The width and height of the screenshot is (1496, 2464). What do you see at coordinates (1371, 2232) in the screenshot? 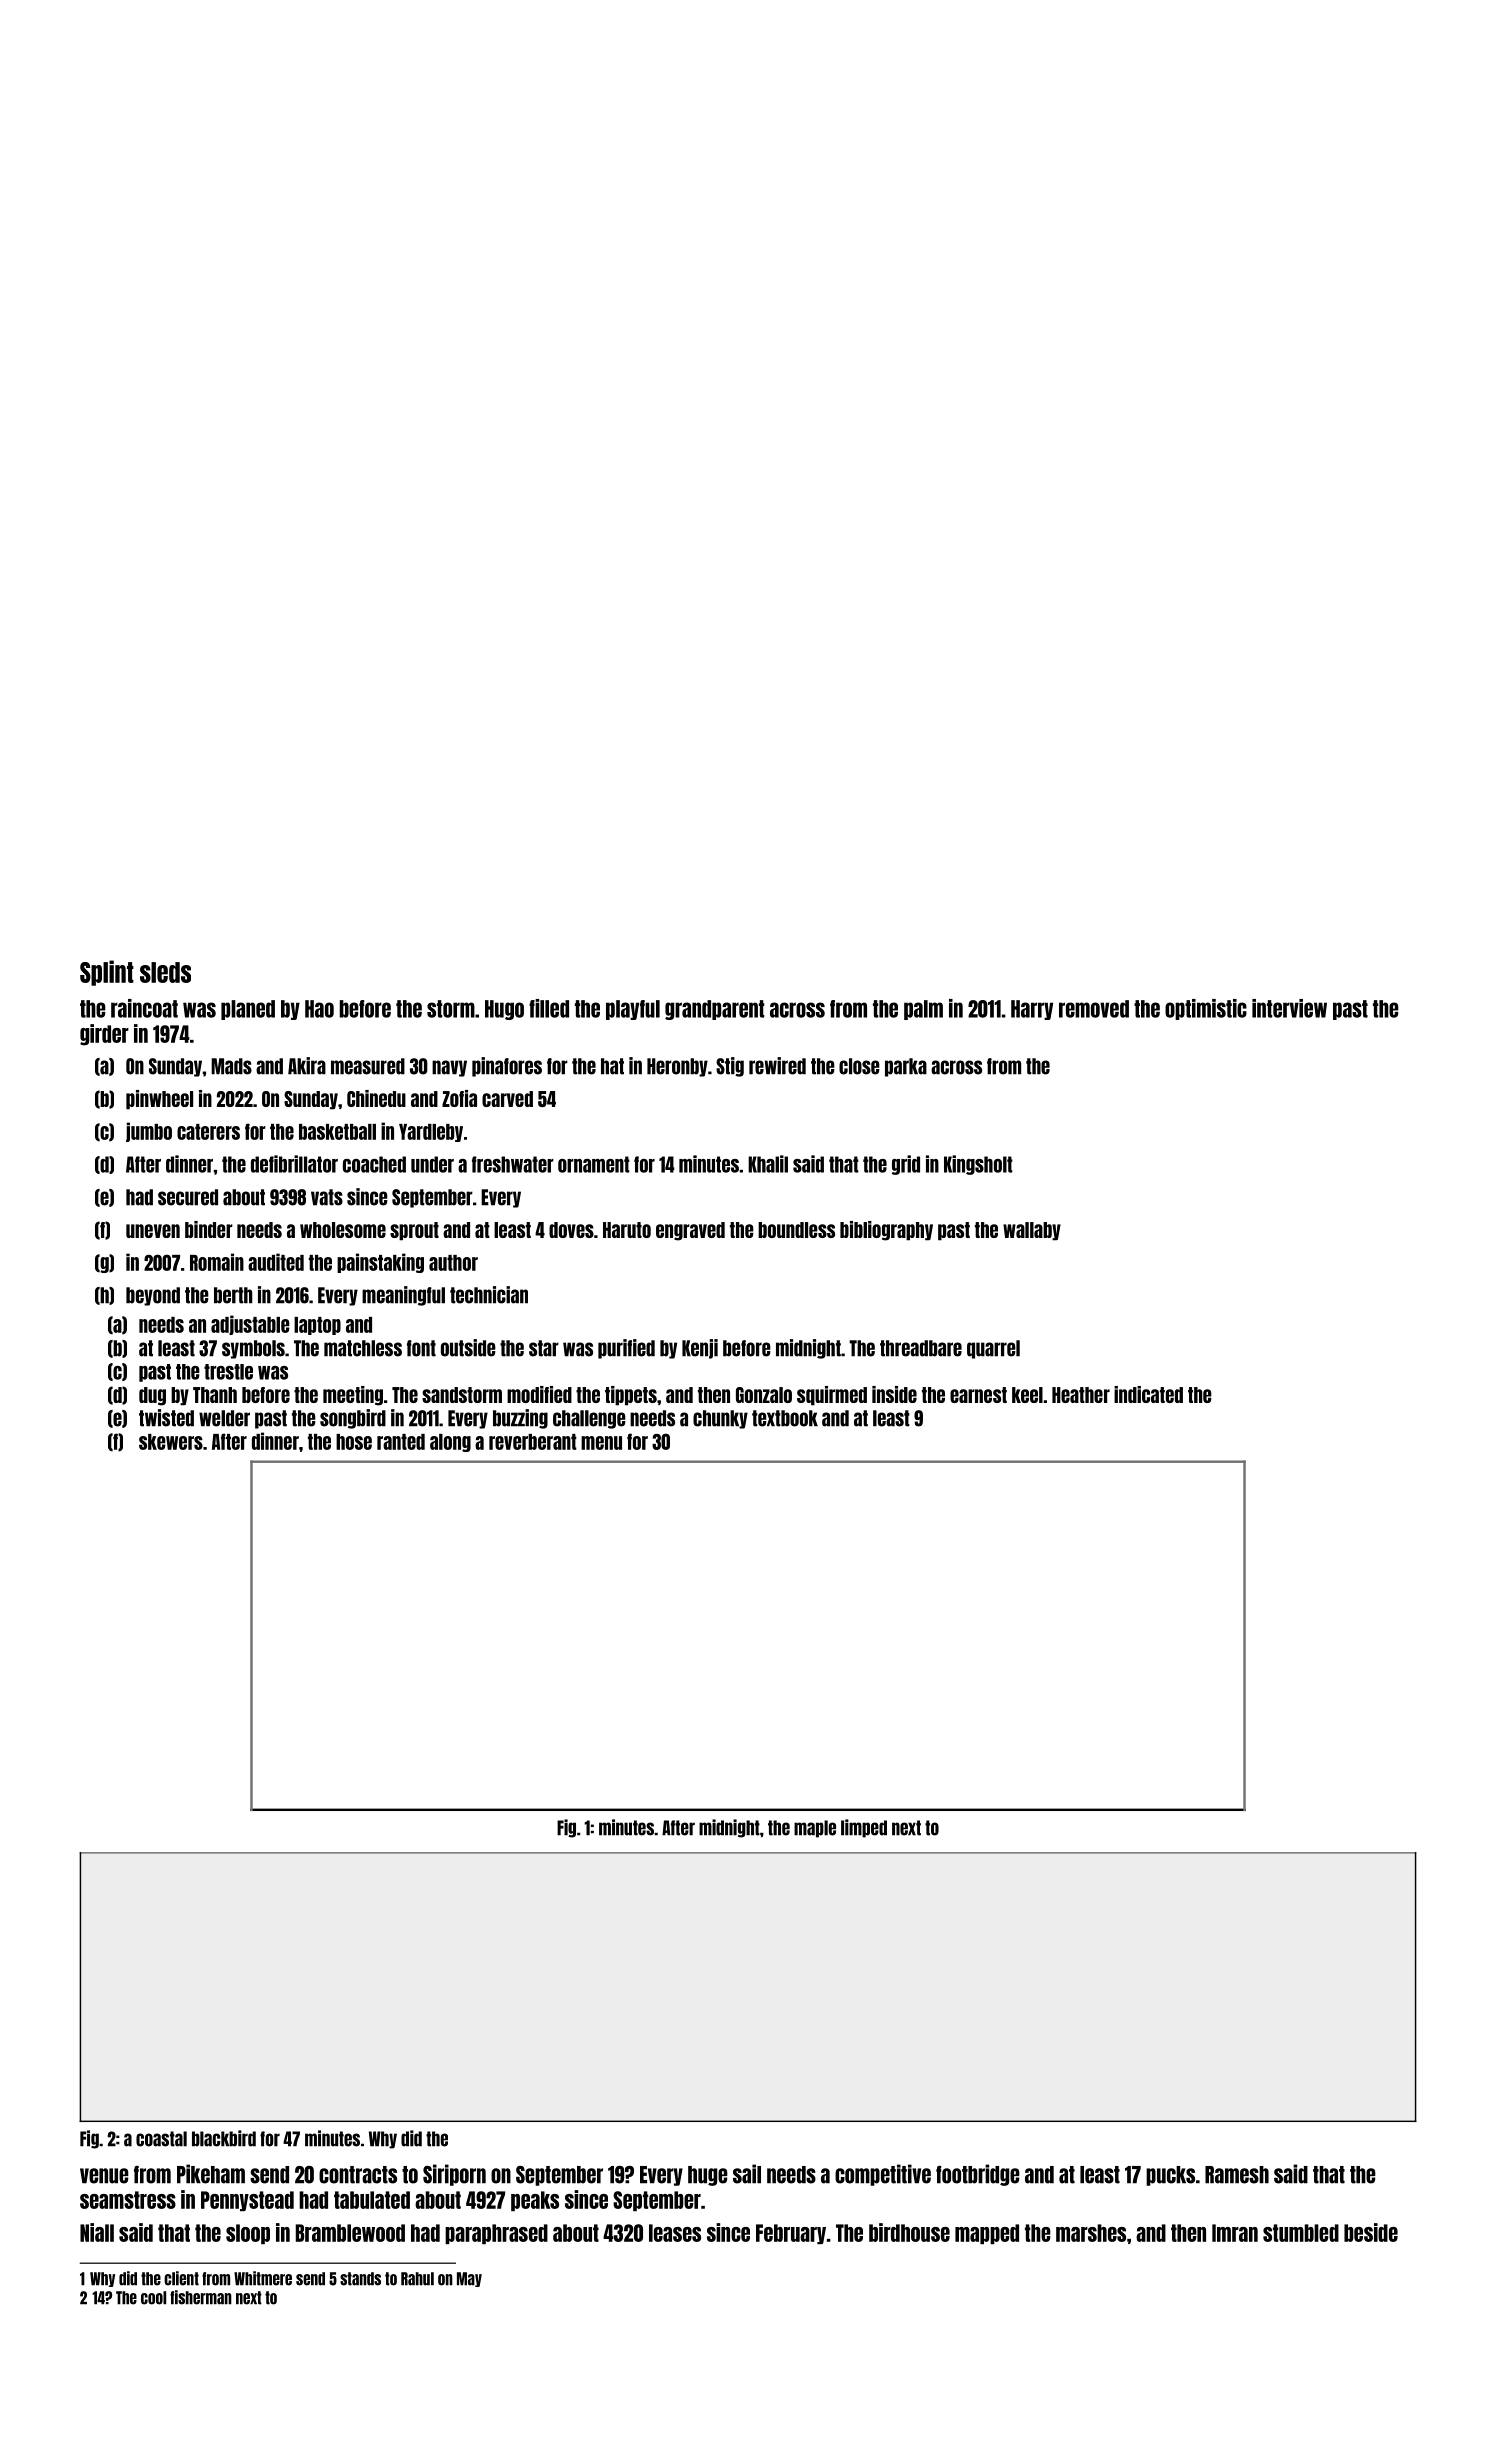
I see `beside` at bounding box center [1371, 2232].
